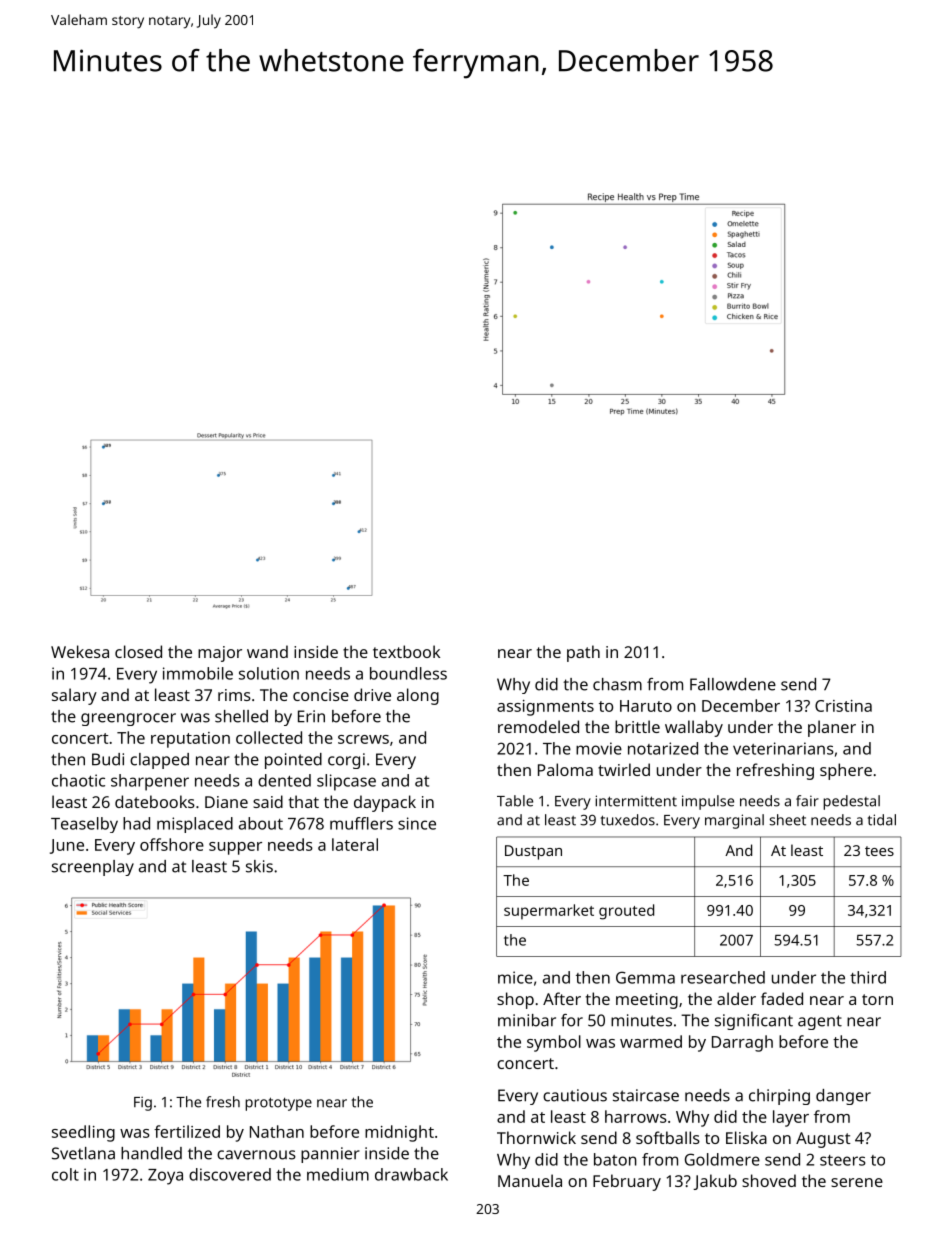 The height and width of the screenshot is (1233, 952). What do you see at coordinates (536, 1137) in the screenshot?
I see `Thornwick` at bounding box center [536, 1137].
